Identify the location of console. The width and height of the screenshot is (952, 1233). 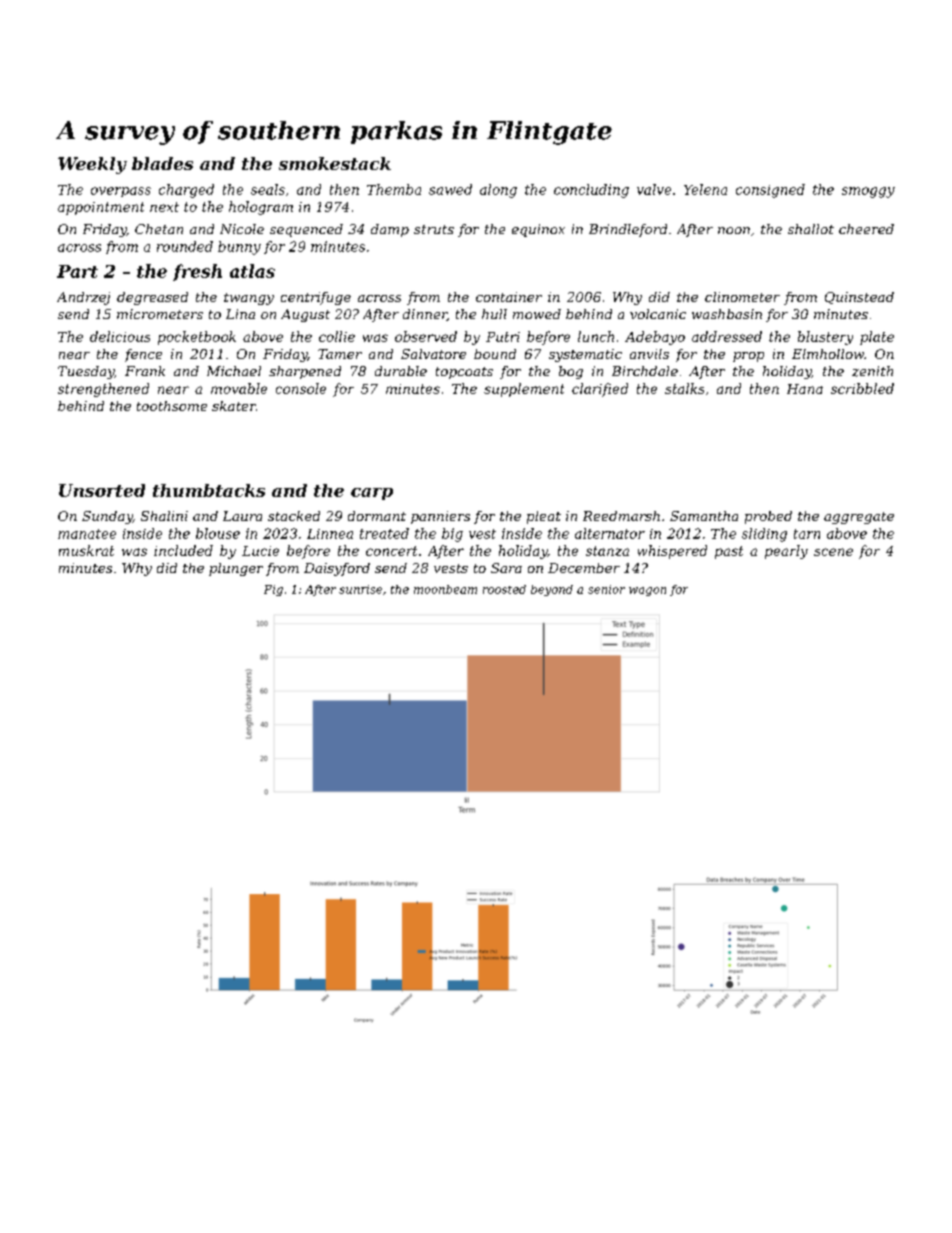
(301, 388).
